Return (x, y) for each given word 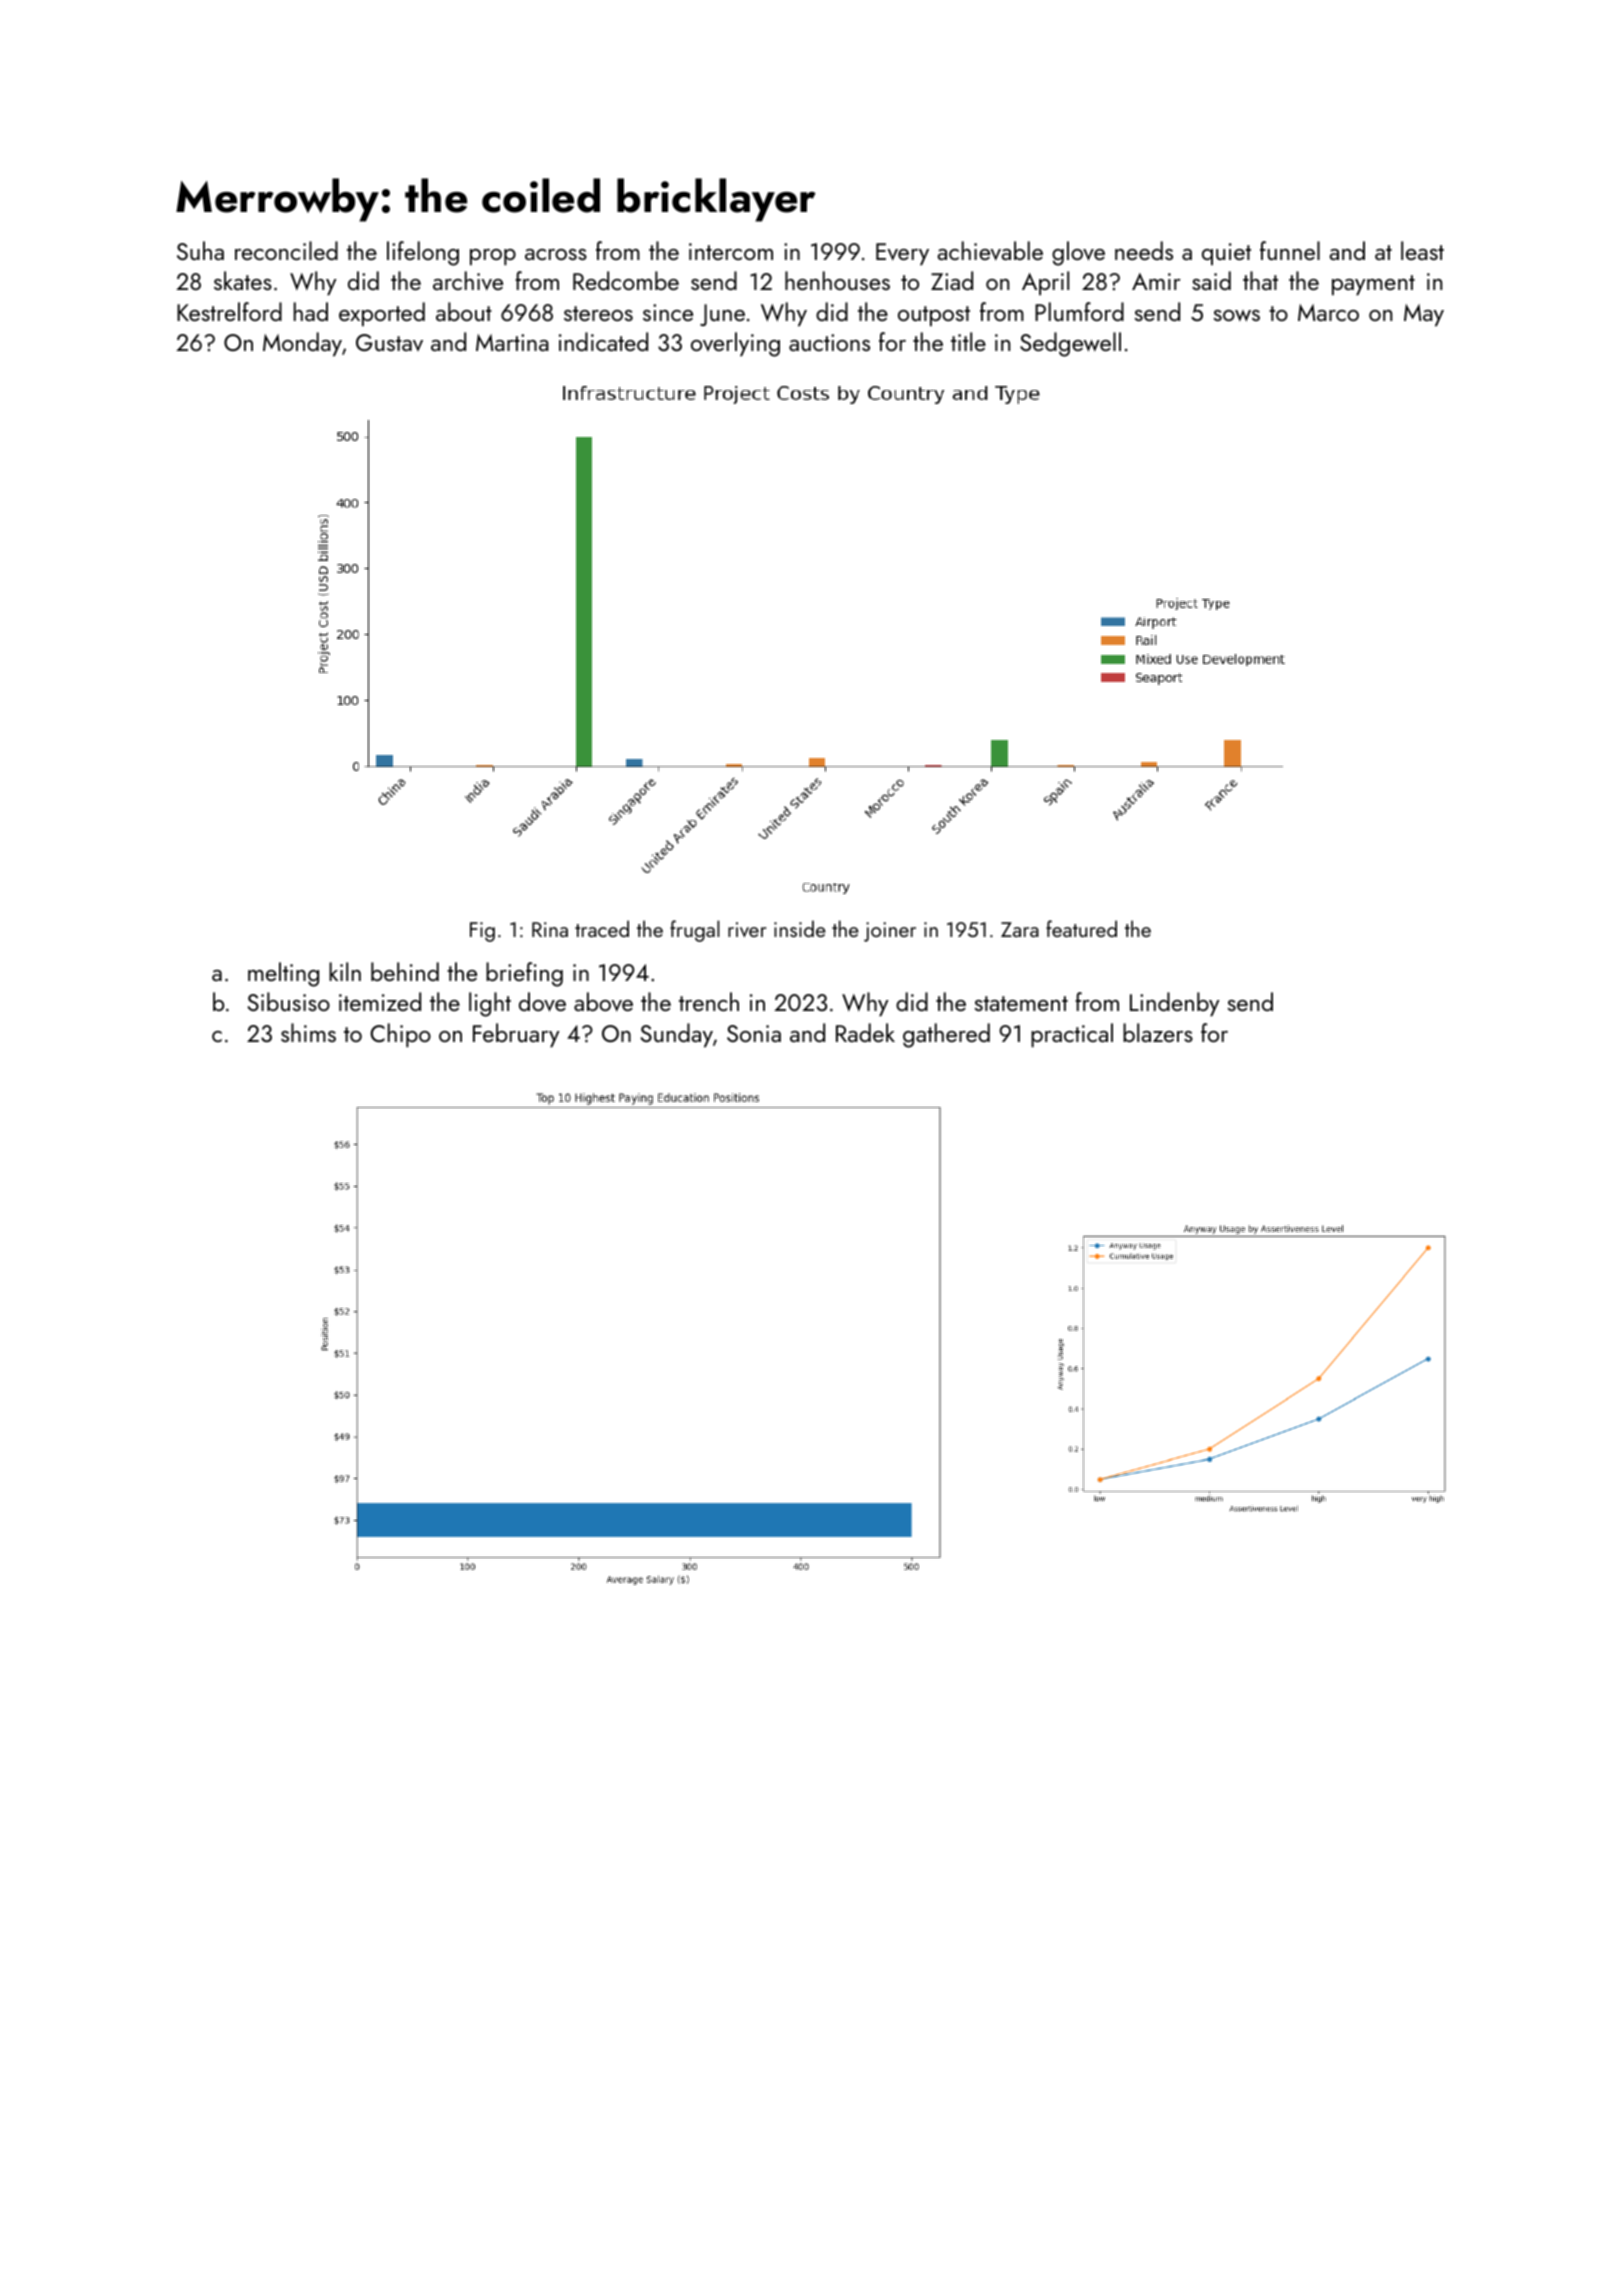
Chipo (400, 1035)
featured (1081, 928)
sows (1237, 316)
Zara (1020, 929)
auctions (829, 342)
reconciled (286, 250)
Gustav (389, 342)
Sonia (754, 1033)
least (1422, 250)
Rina (550, 929)
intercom (731, 251)
